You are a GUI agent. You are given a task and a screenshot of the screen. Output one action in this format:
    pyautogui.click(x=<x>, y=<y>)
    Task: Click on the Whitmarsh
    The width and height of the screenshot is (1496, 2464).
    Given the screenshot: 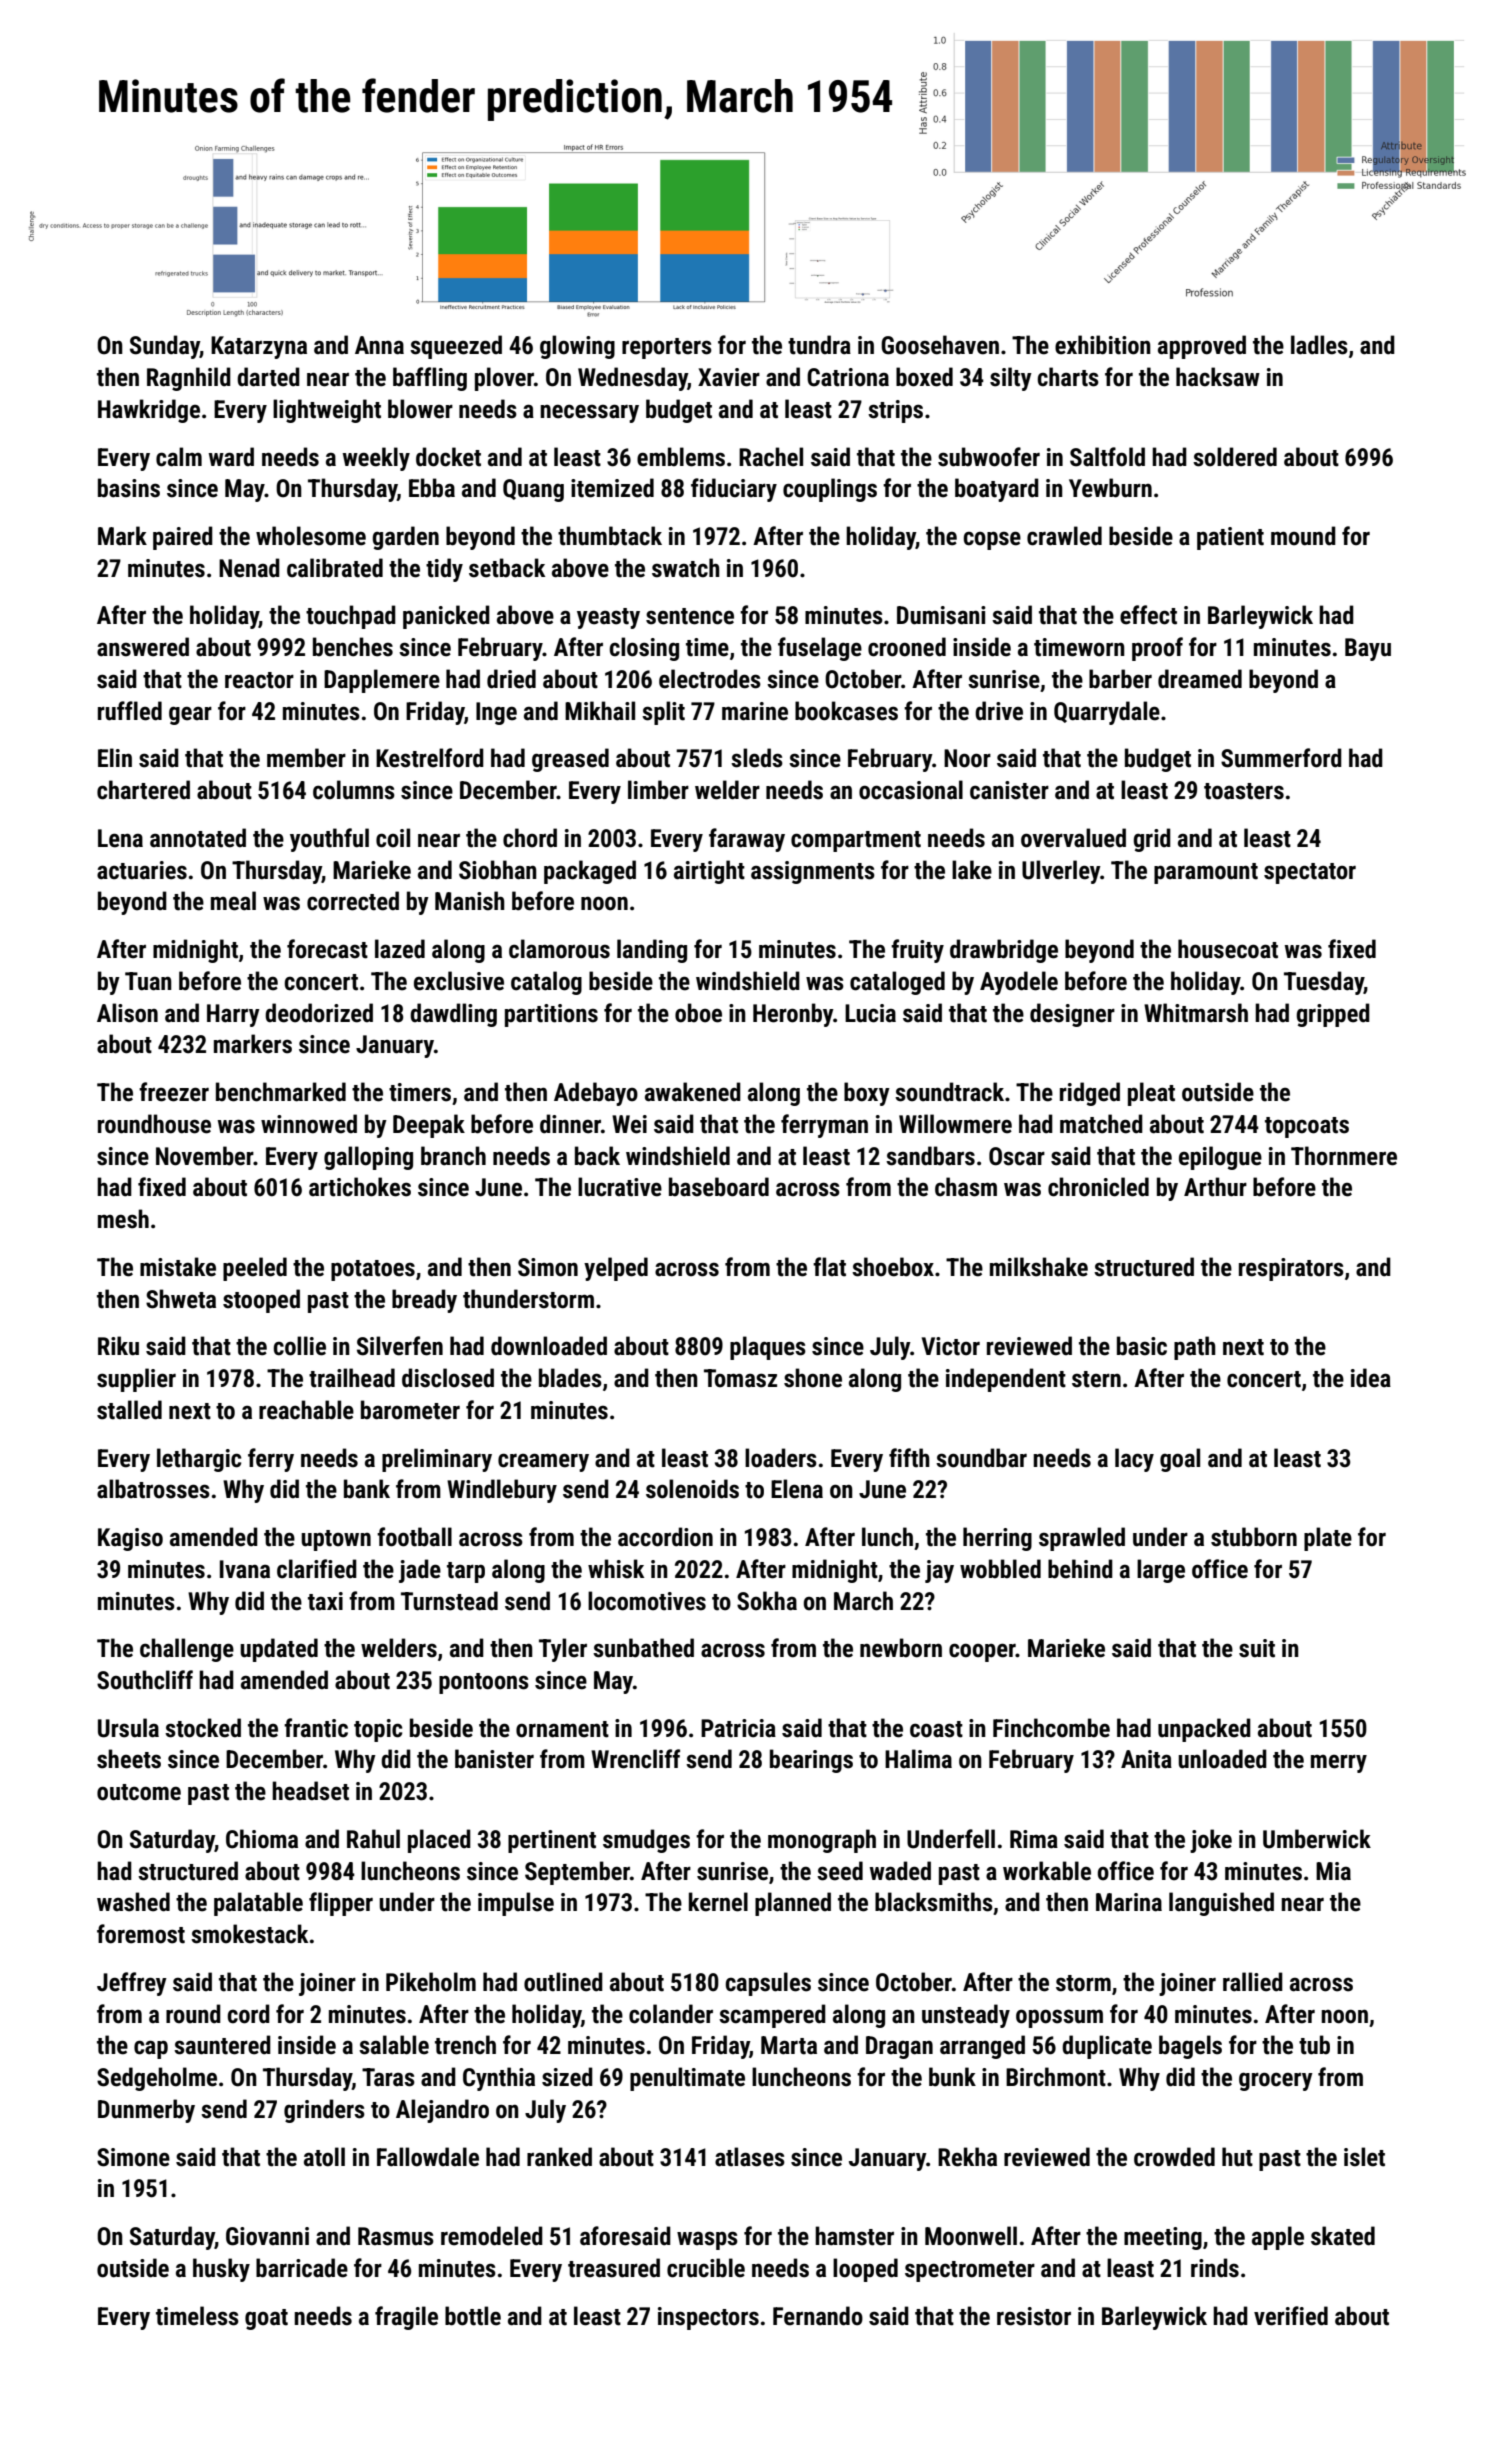 What is the action you would take?
    pyautogui.click(x=1196, y=1013)
